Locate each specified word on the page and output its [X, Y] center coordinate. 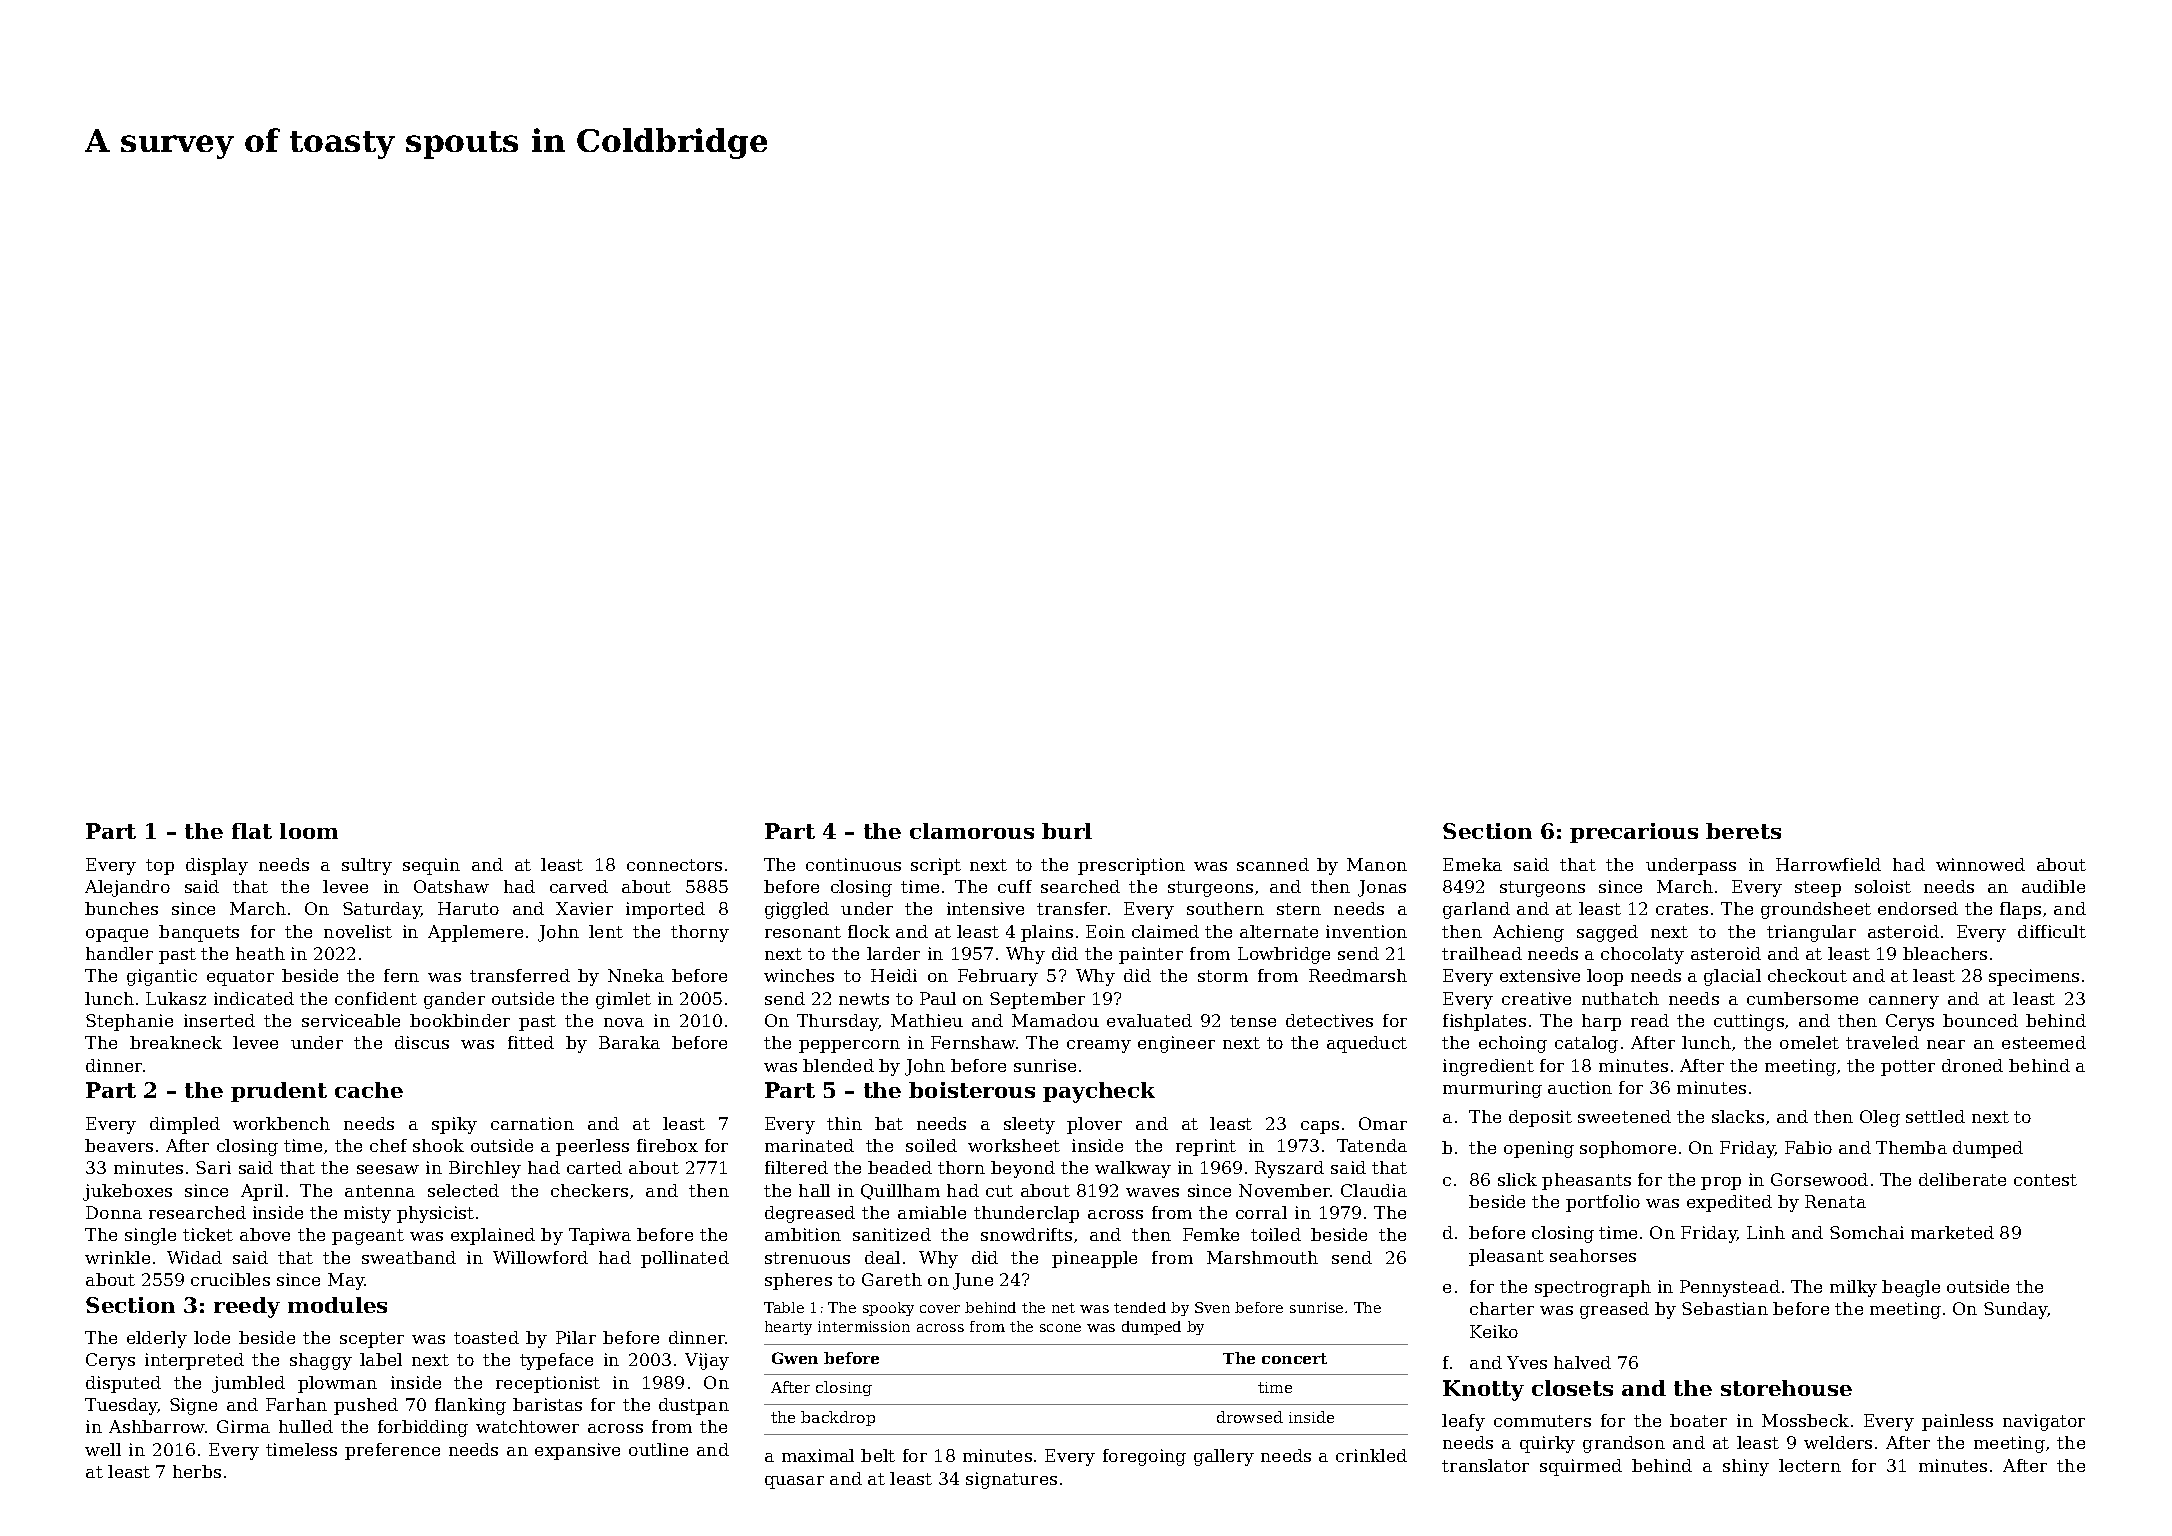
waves [1152, 1192]
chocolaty [1642, 955]
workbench [281, 1123]
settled [1935, 1116]
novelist [358, 931]
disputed [123, 1384]
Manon [1377, 864]
